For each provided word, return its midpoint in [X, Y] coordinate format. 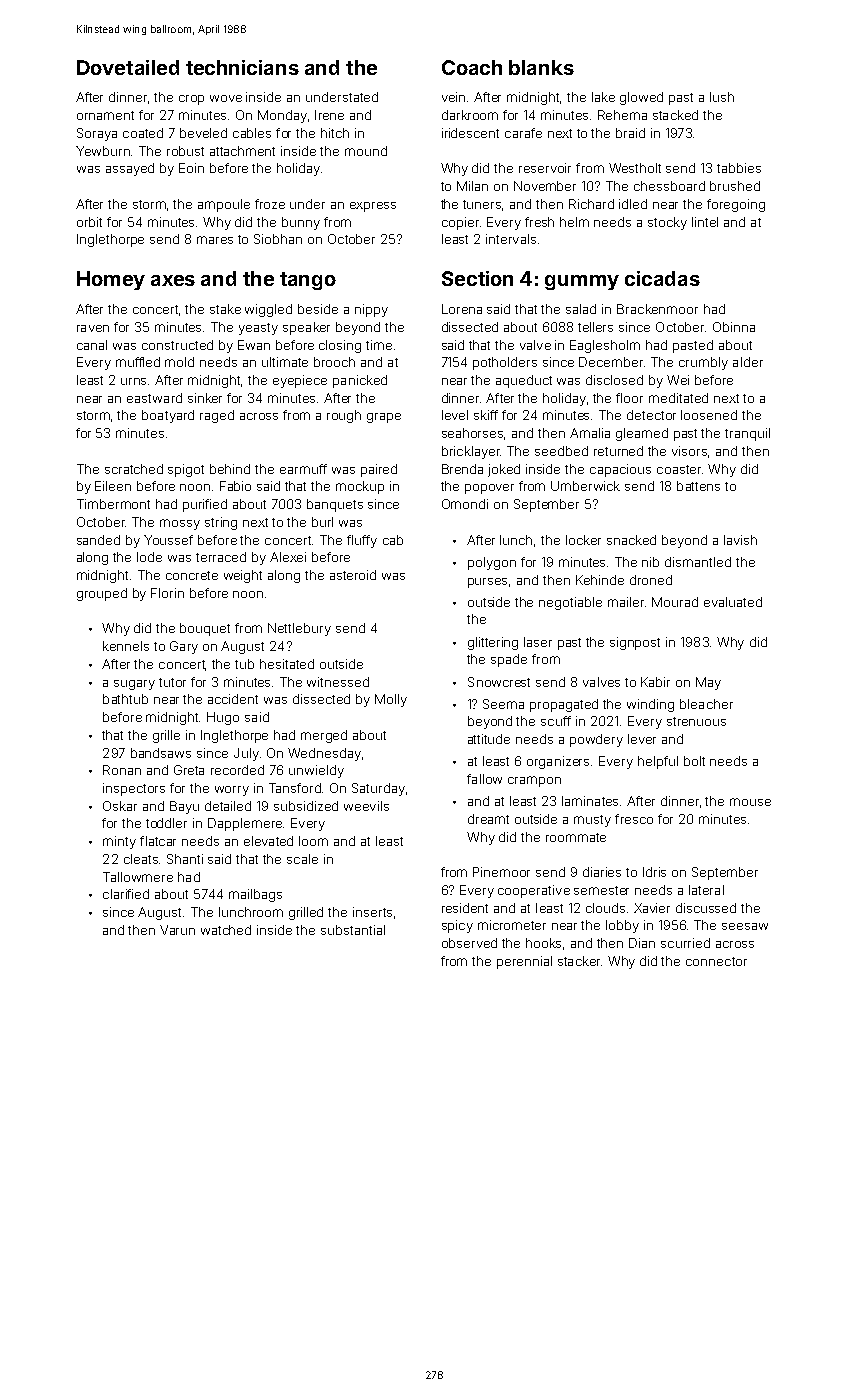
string [221, 523]
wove [226, 98]
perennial [524, 962]
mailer [626, 602]
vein [453, 97]
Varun [177, 930]
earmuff [303, 469]
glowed [641, 98]
